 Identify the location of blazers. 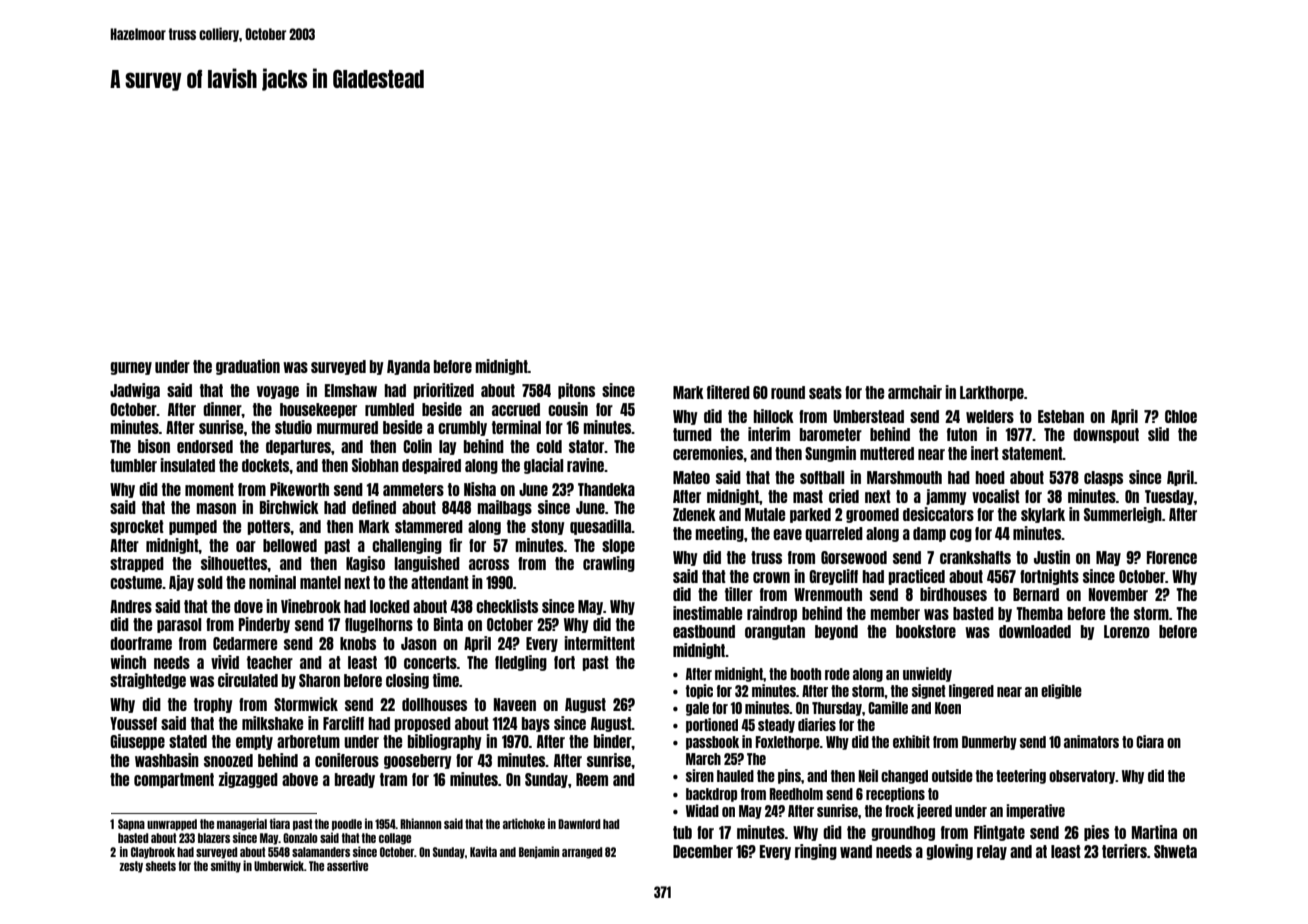
(214, 838).
